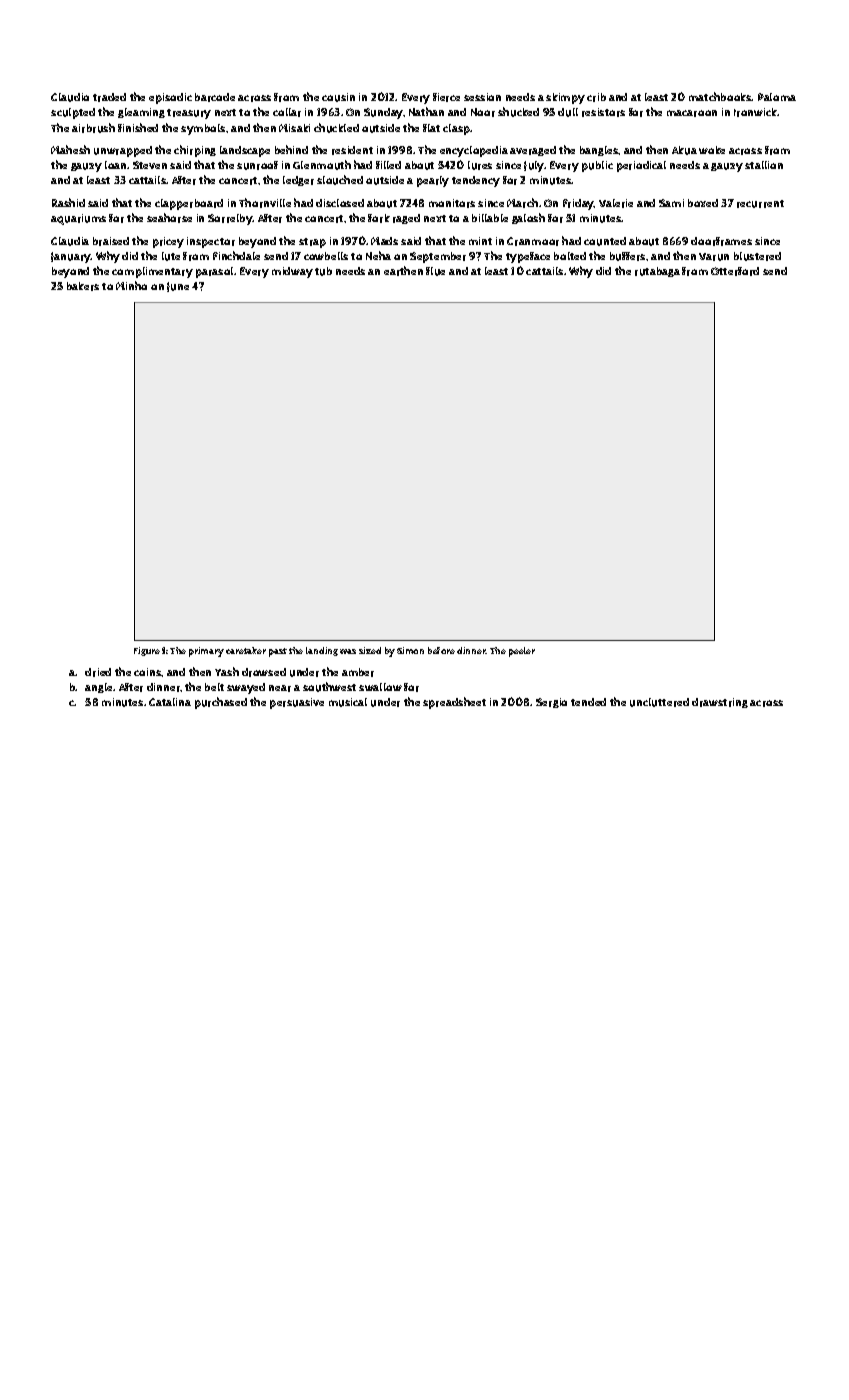 The image size is (849, 1400). I want to click on Steven, so click(150, 165).
